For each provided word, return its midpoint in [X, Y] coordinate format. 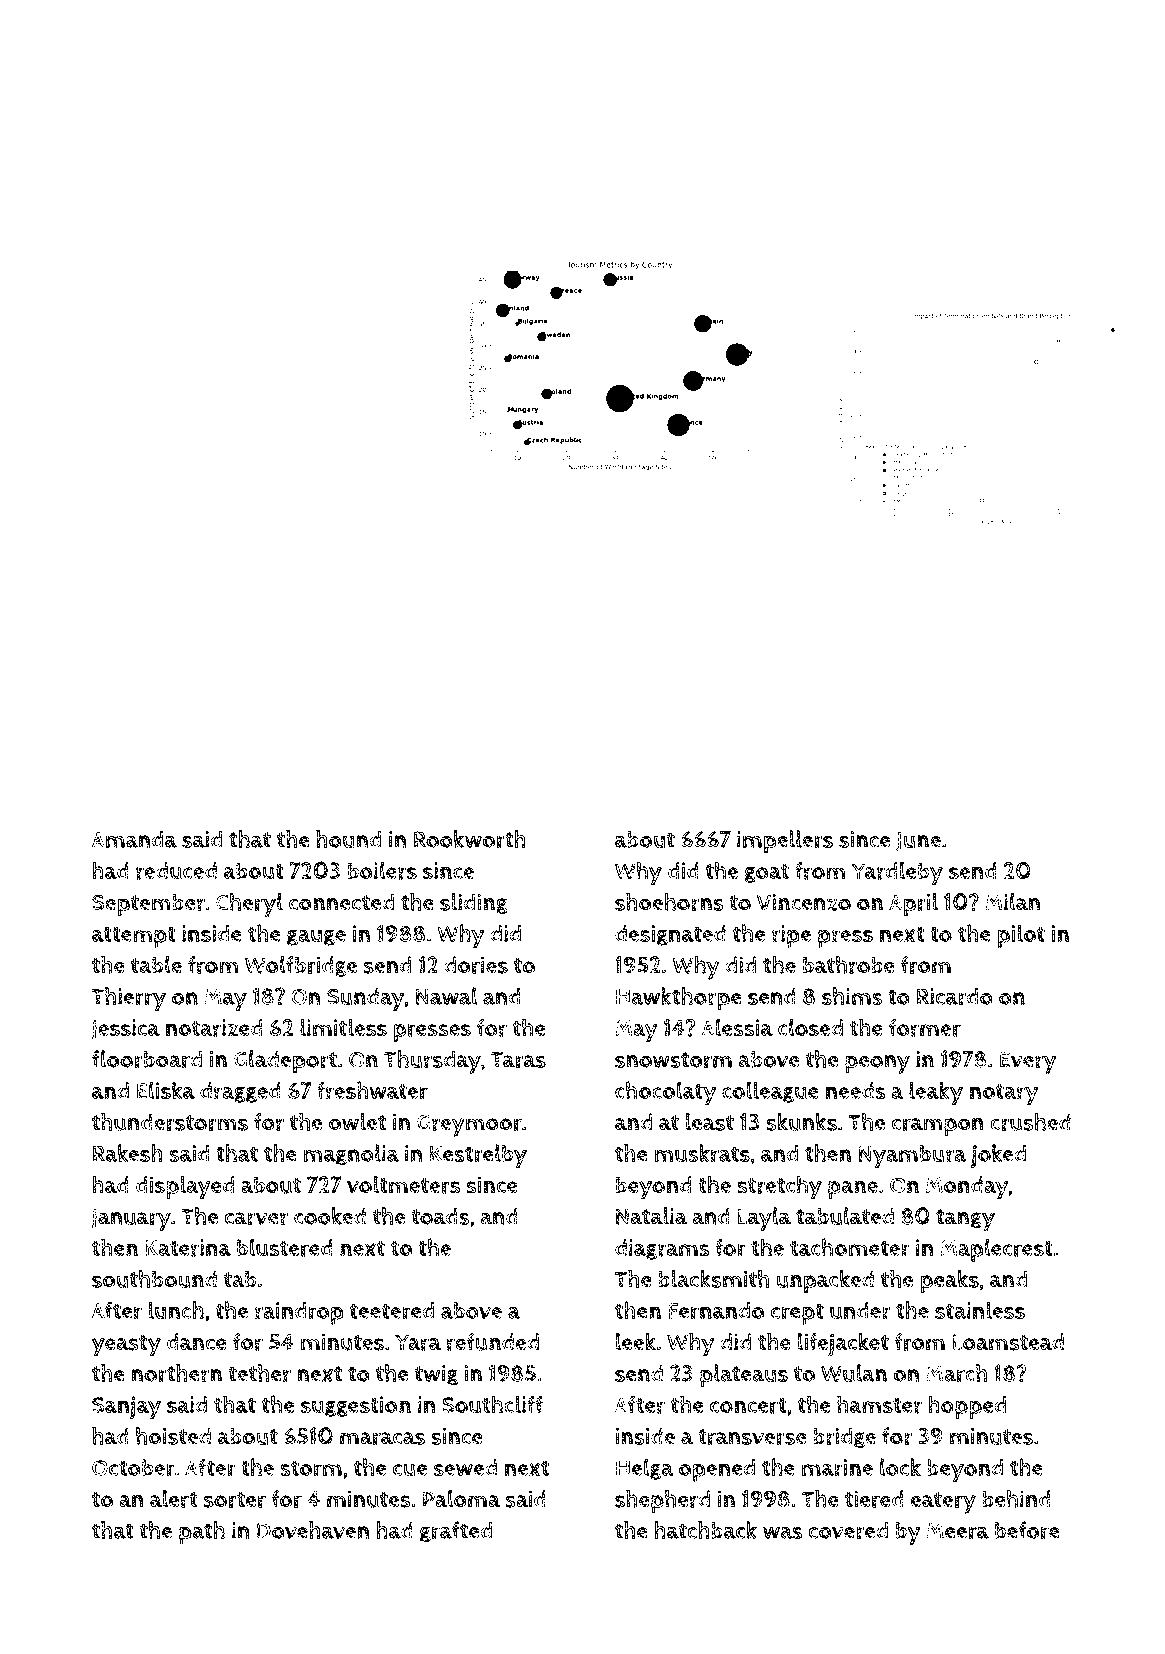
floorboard [147, 1059]
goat [767, 873]
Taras [518, 1060]
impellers [785, 842]
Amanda [134, 839]
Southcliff [492, 1404]
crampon [938, 1127]
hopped [967, 1407]
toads [440, 1216]
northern [176, 1373]
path [202, 1533]
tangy [965, 1220]
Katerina [188, 1248]
